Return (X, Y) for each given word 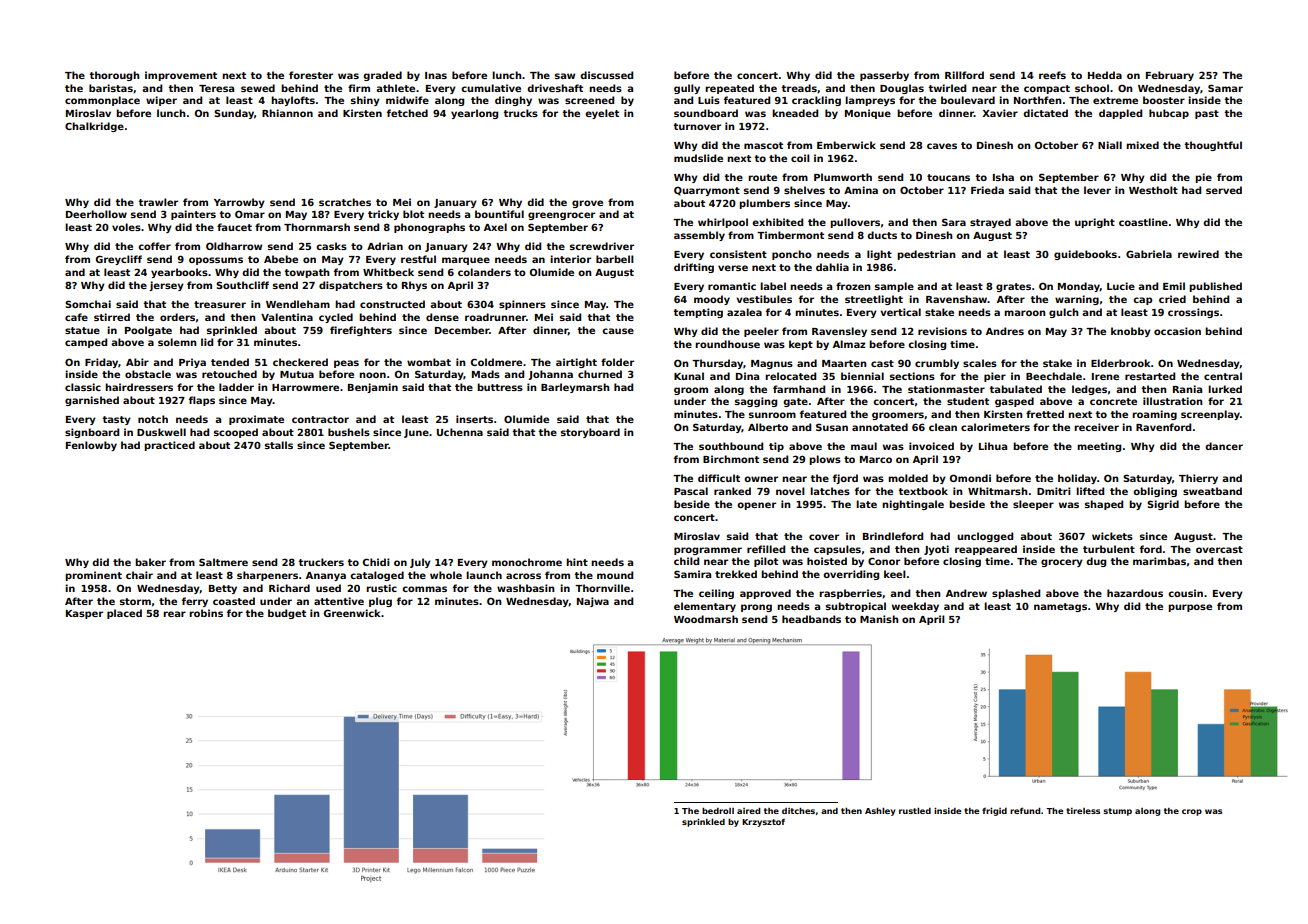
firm (359, 88)
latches (830, 491)
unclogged (985, 537)
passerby (884, 76)
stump (1117, 812)
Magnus (772, 364)
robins (206, 613)
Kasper (84, 614)
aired (748, 811)
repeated (729, 89)
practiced (169, 446)
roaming (1154, 415)
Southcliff (242, 285)
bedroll (718, 811)
